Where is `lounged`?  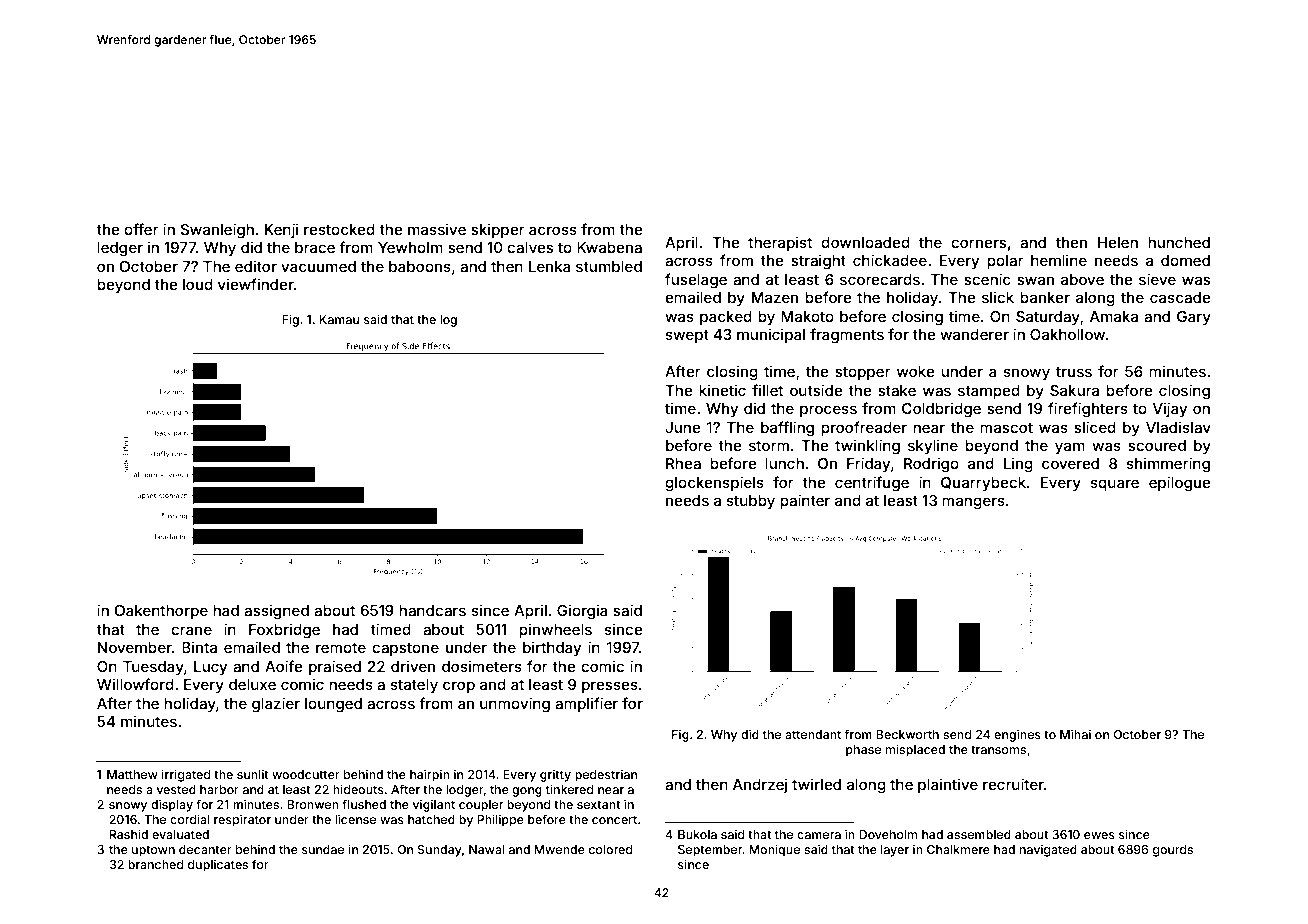
lounged is located at coordinates (333, 705).
